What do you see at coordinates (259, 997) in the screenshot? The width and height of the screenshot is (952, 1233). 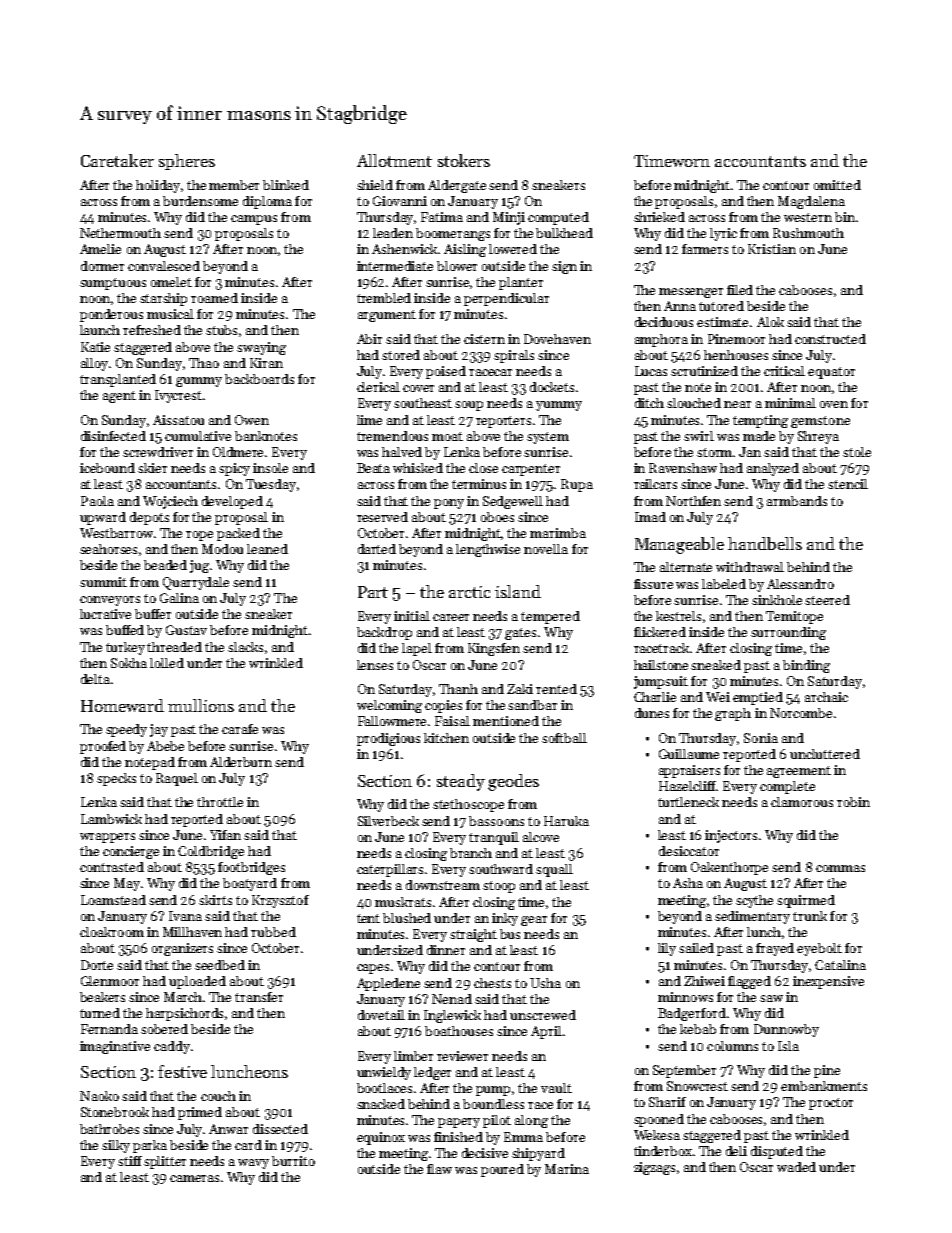 I see `transfer` at bounding box center [259, 997].
